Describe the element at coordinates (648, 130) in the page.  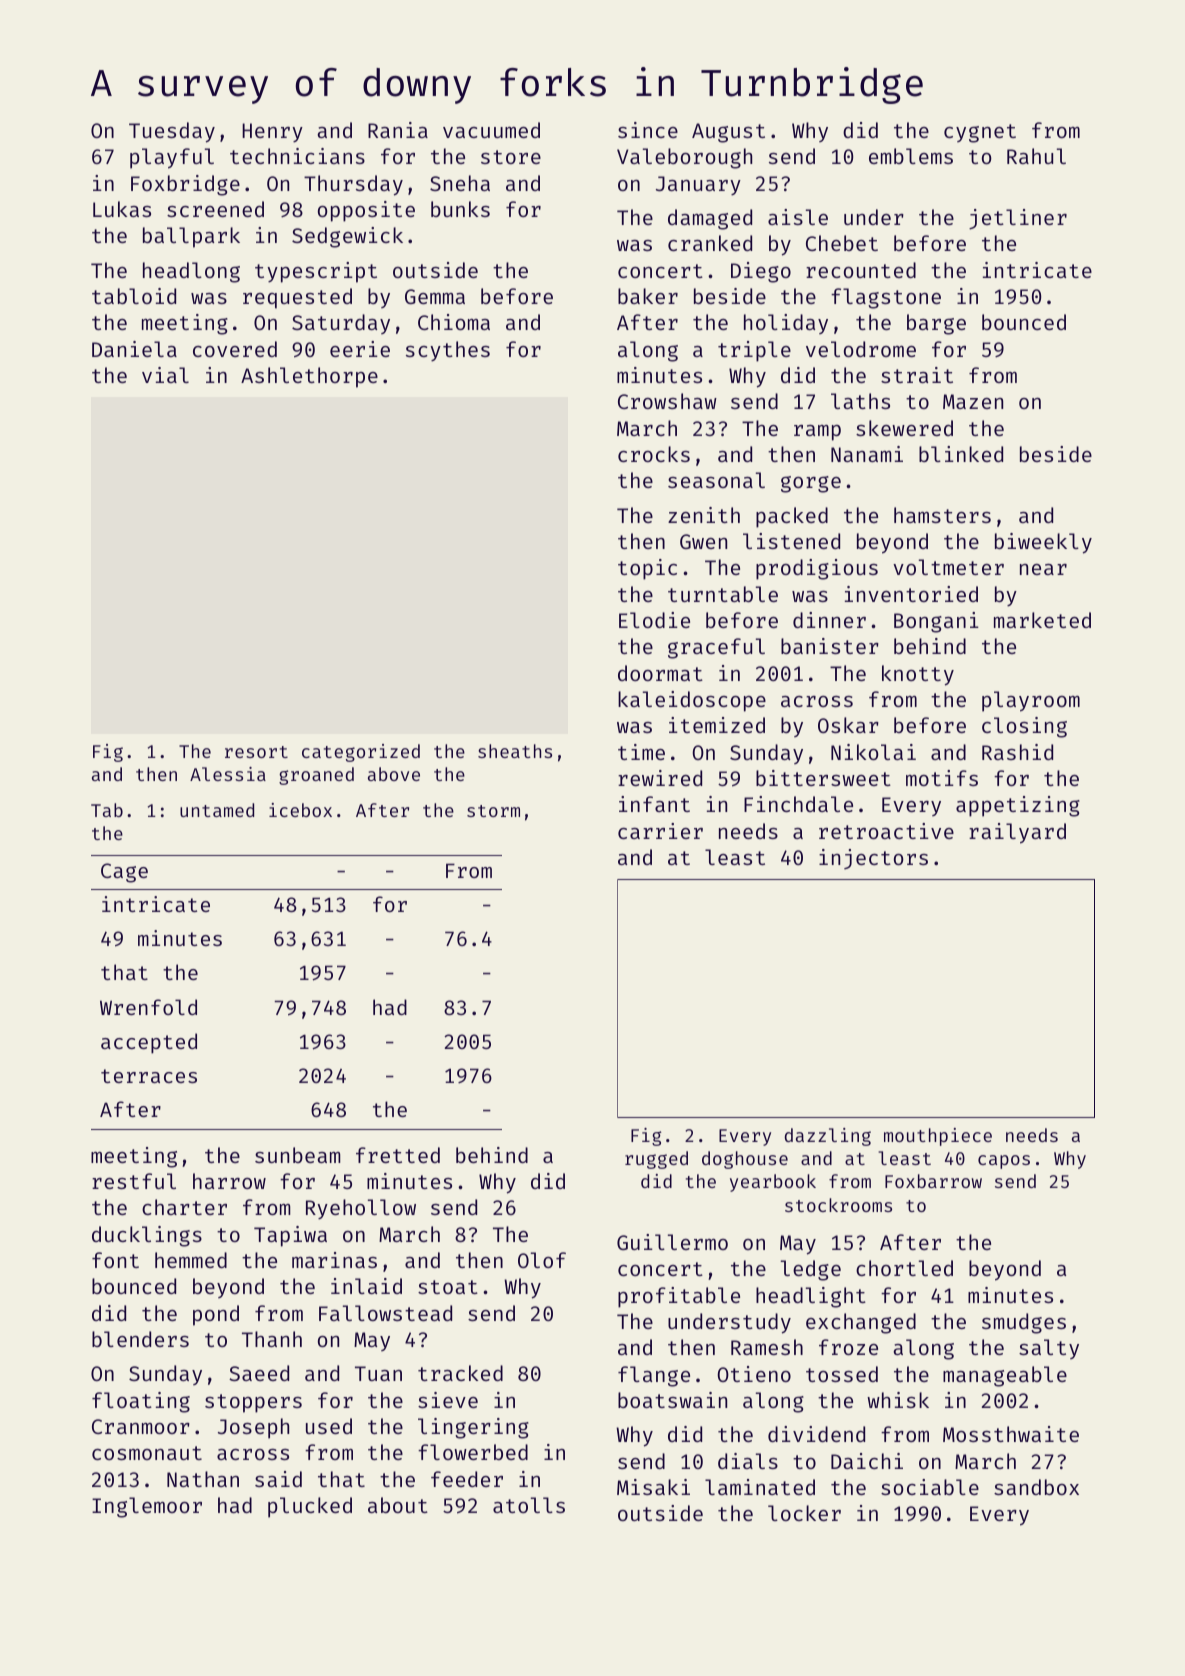
I see `since` at that location.
